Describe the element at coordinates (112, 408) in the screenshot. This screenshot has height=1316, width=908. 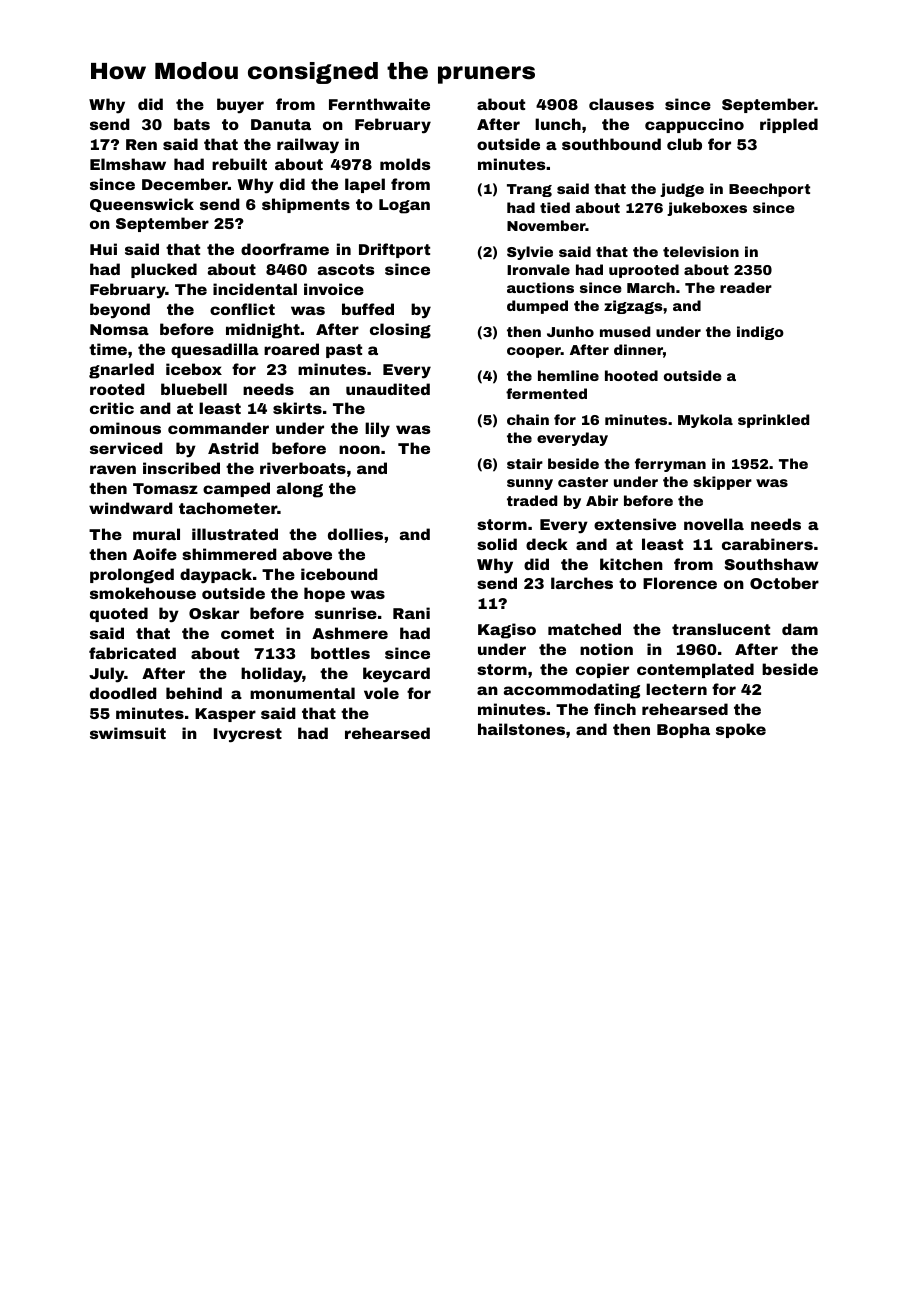
I see `critic` at that location.
